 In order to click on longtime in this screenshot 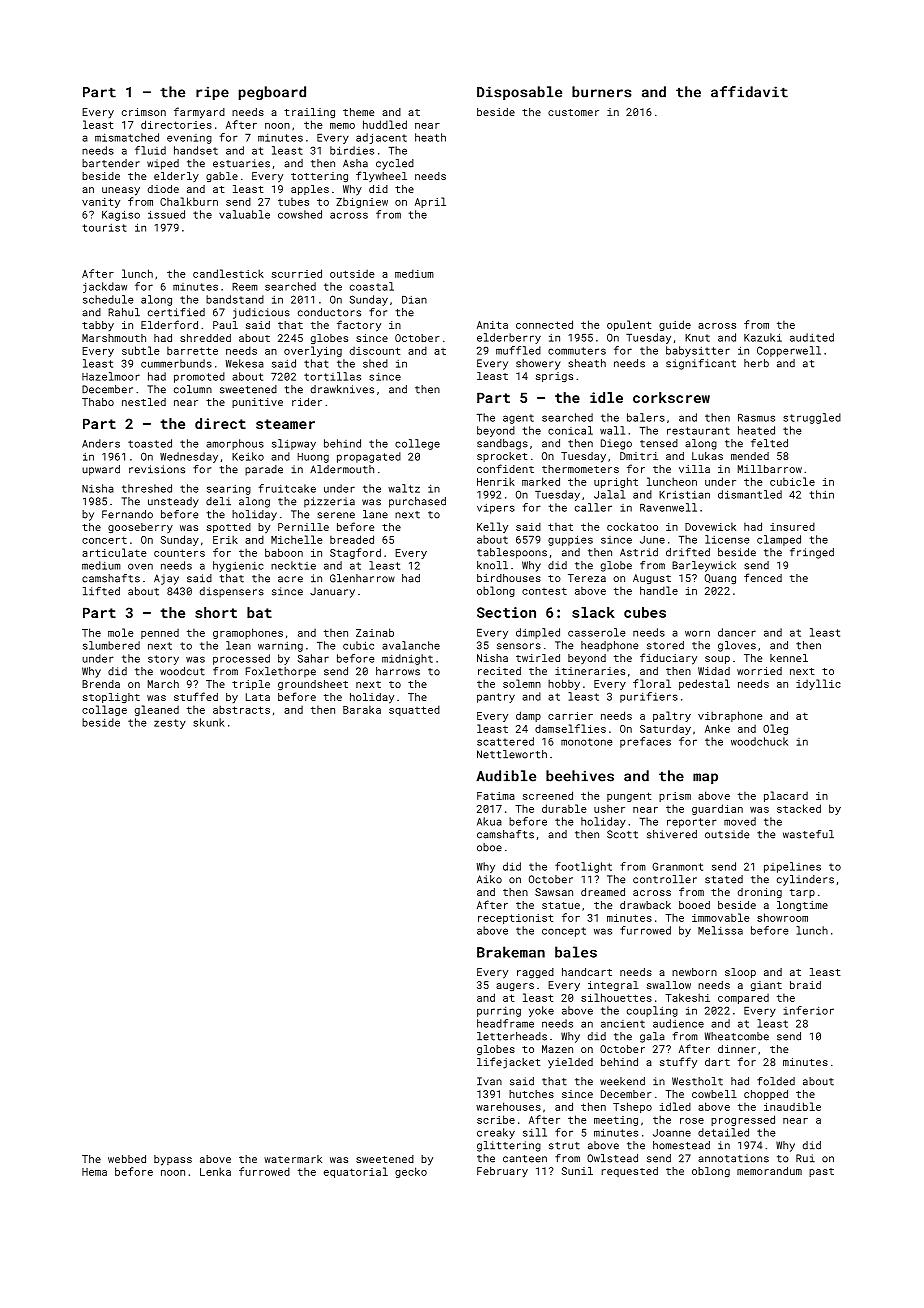, I will do `click(802, 906)`.
